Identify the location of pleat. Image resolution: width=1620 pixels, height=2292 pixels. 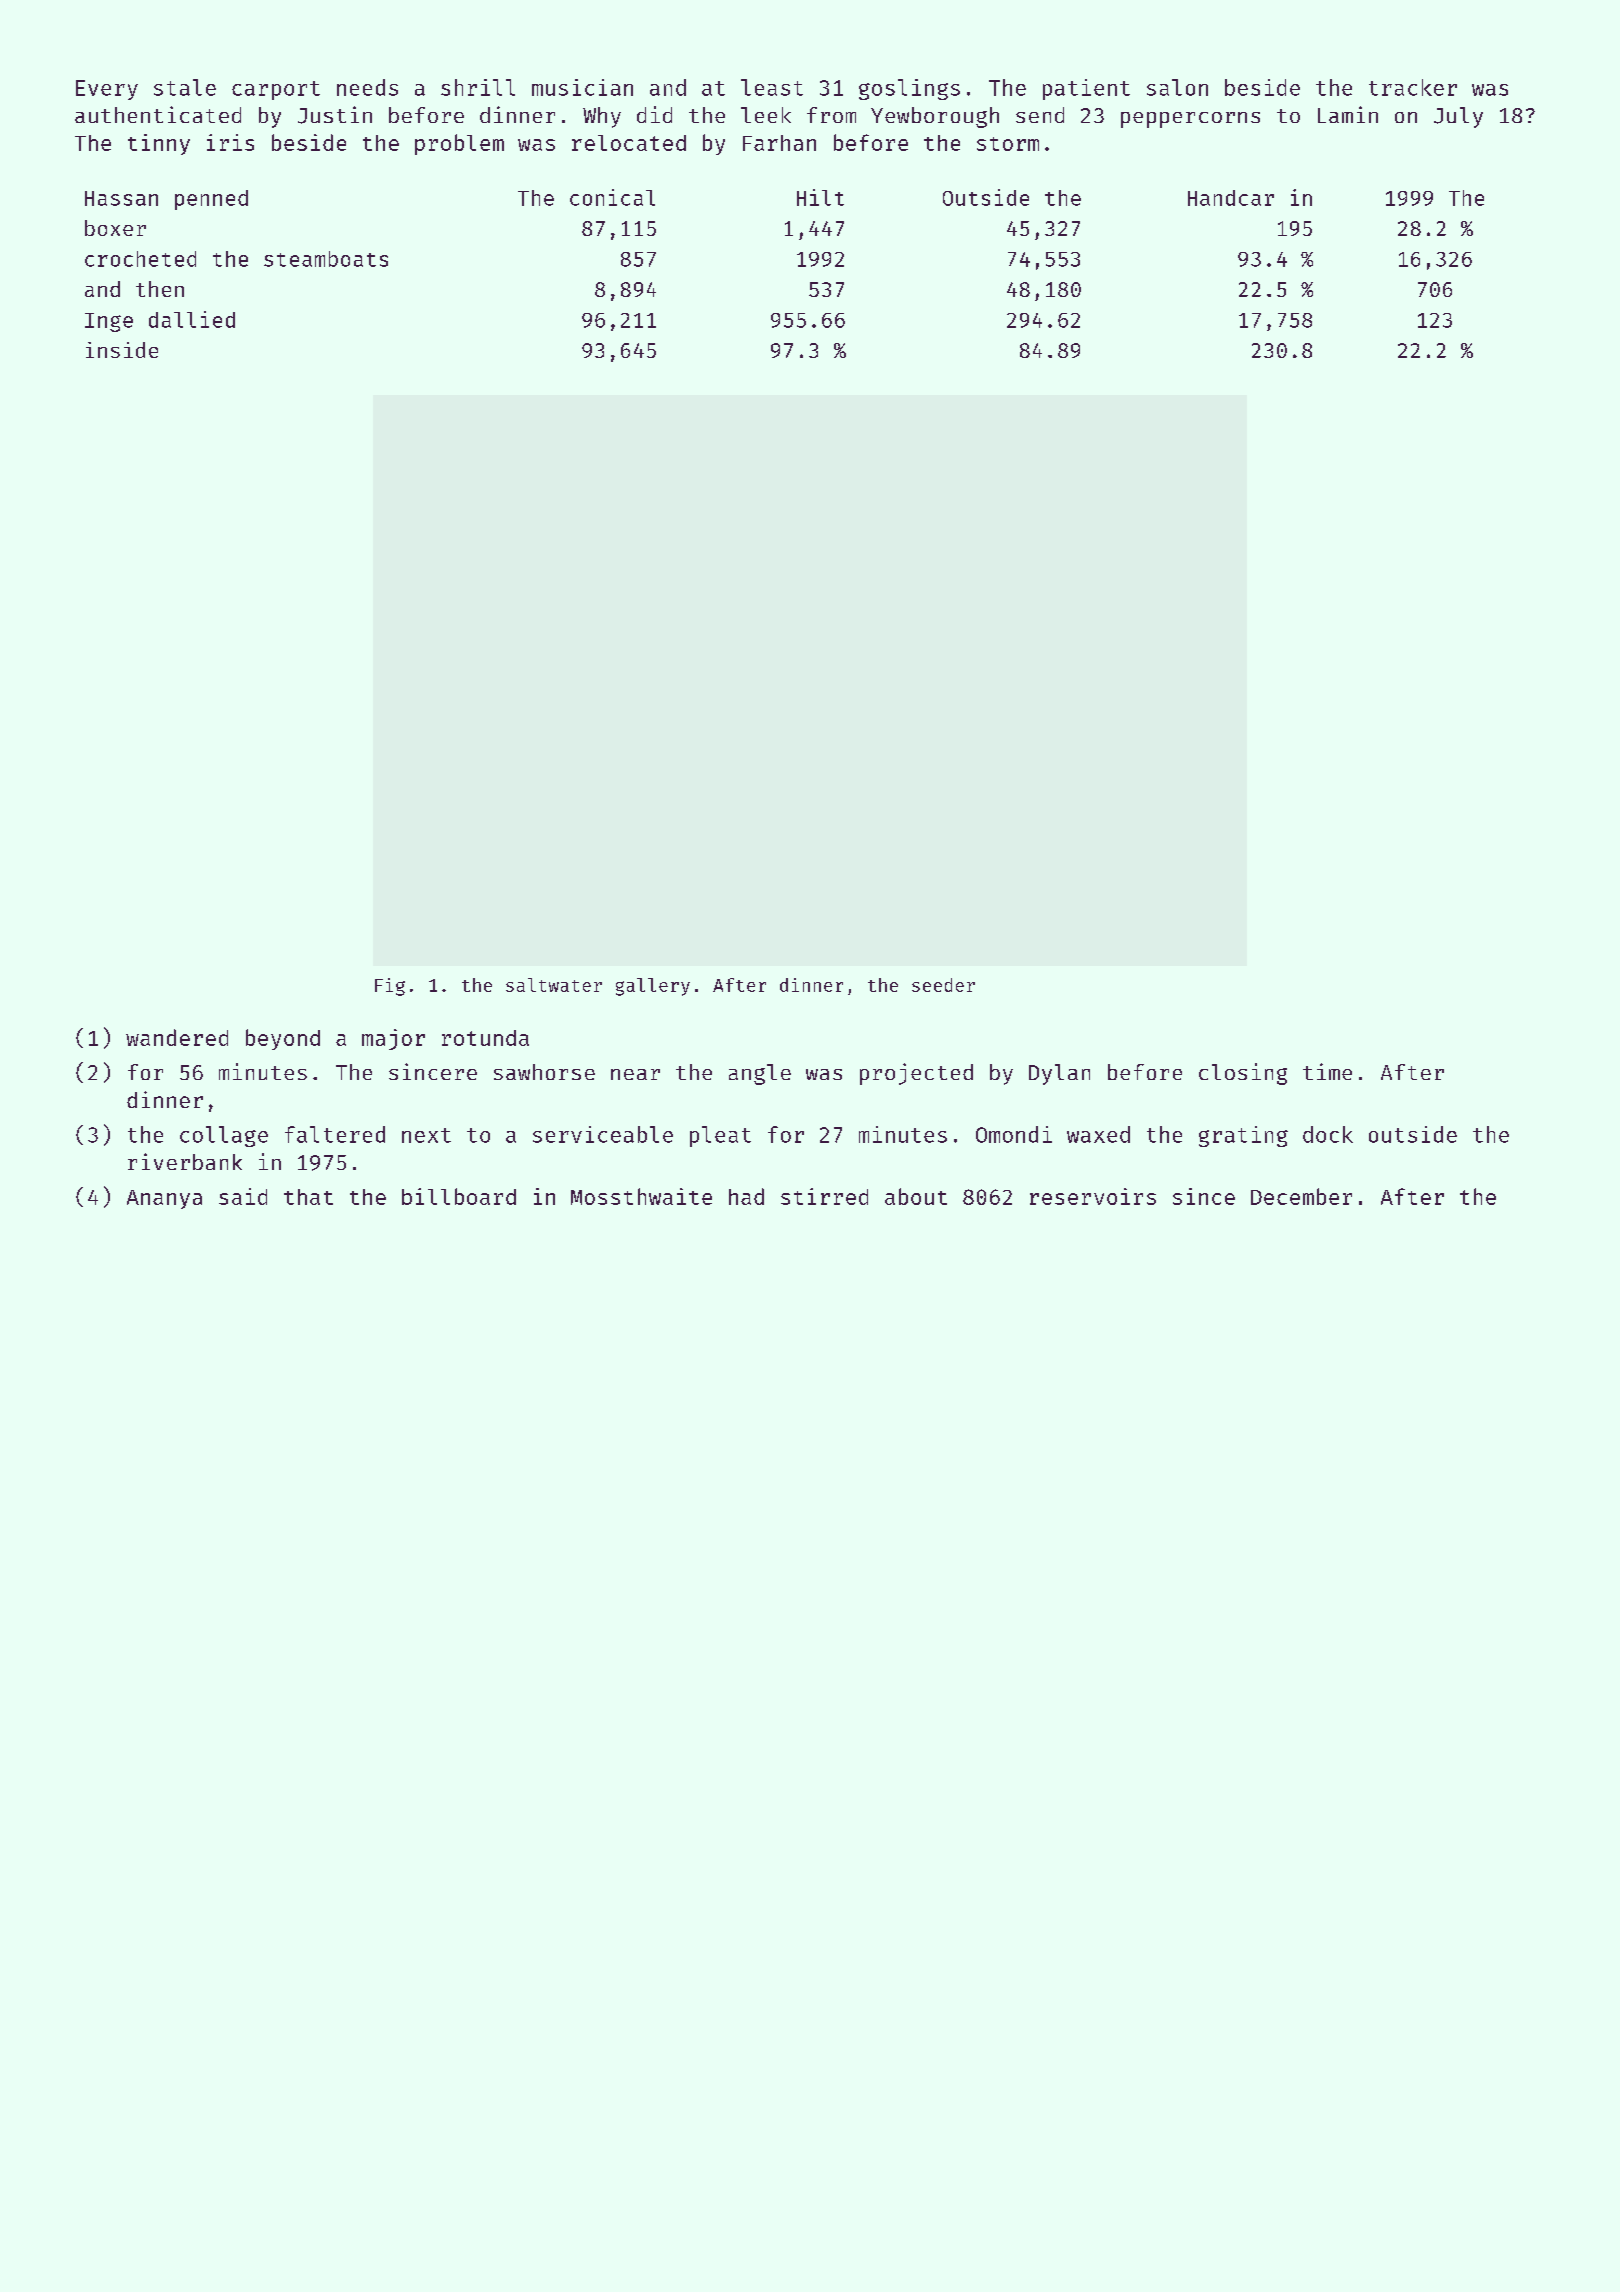
(720, 1136).
